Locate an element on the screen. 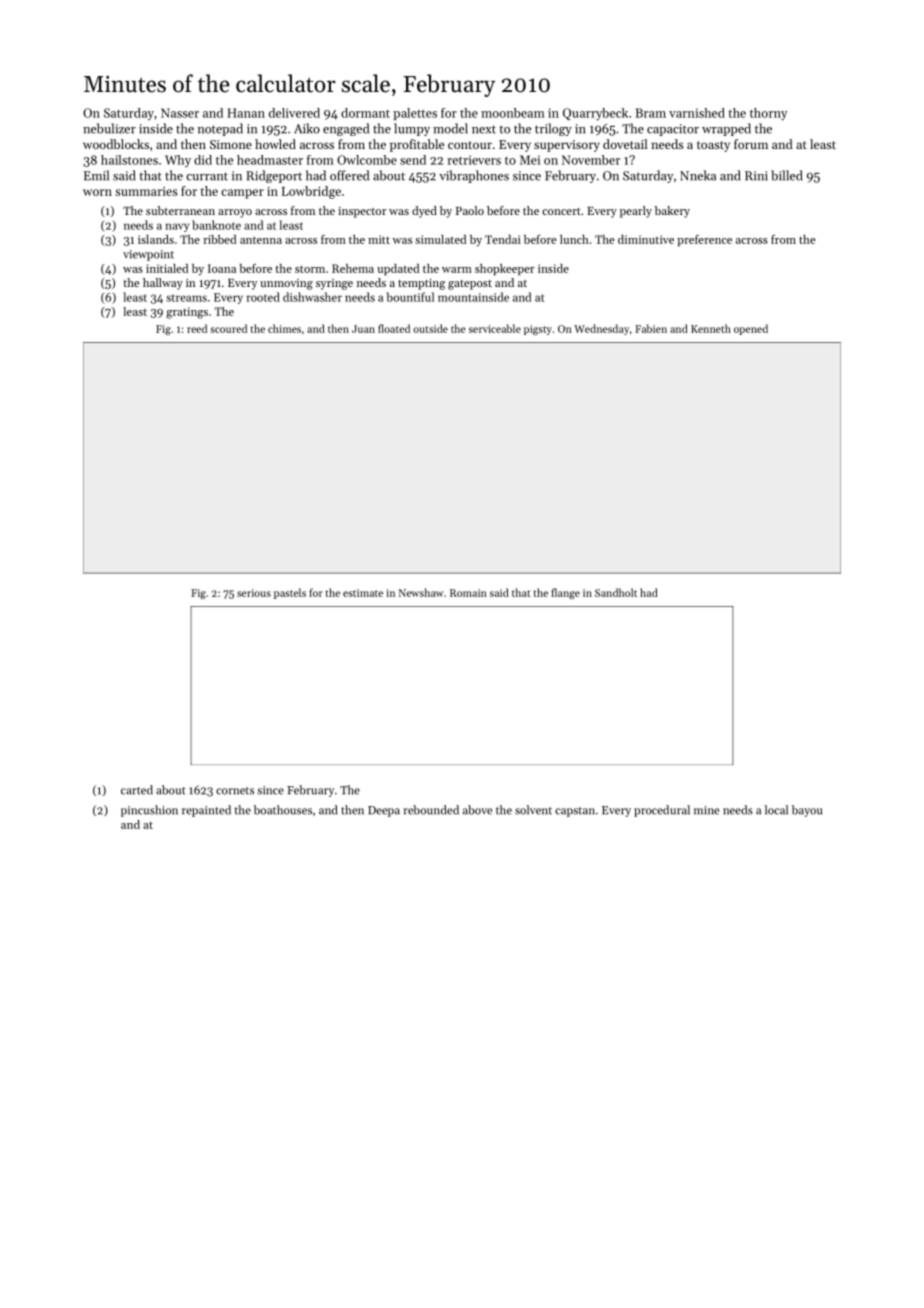 This screenshot has height=1308, width=924. serious is located at coordinates (254, 593).
